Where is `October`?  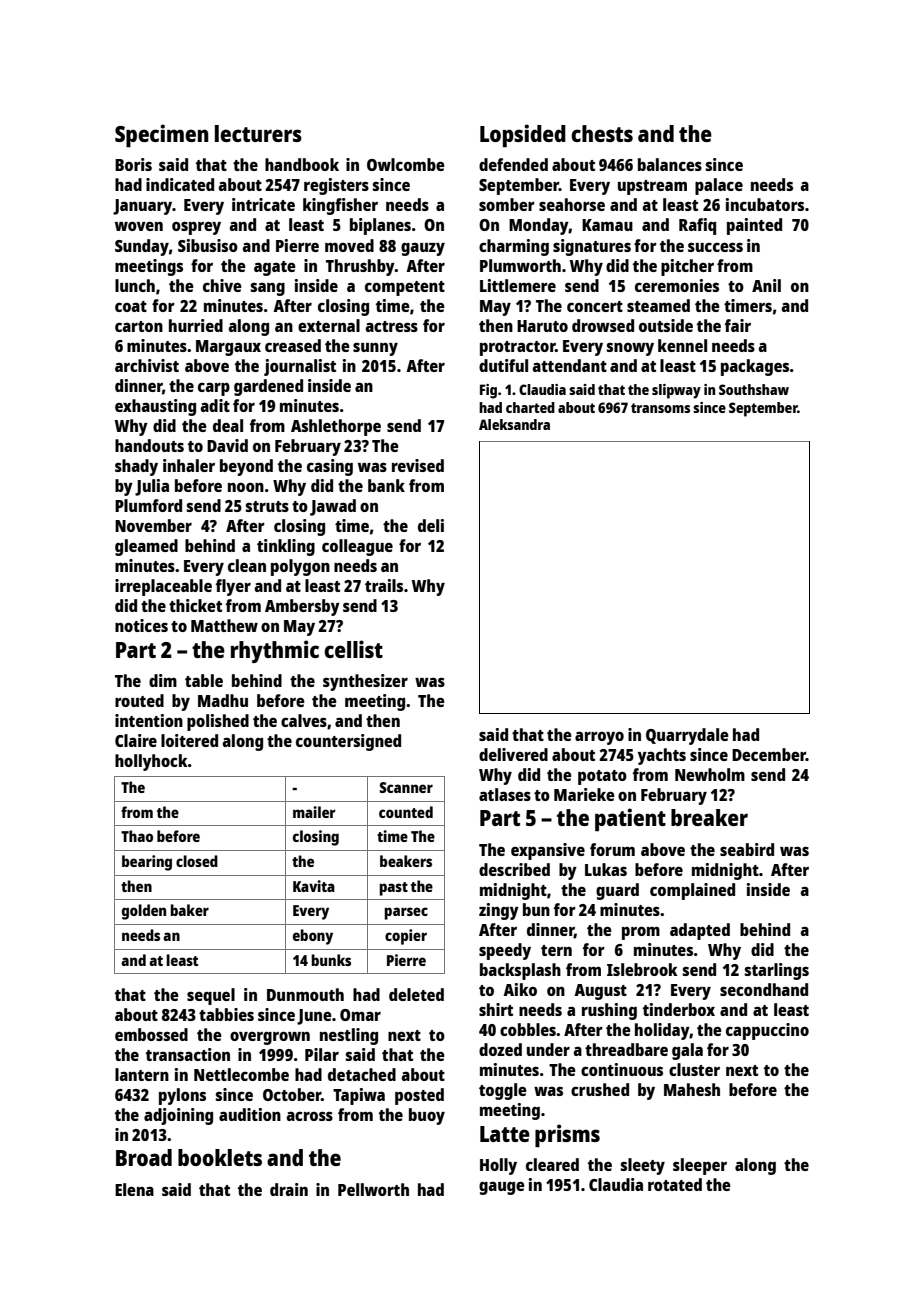 October is located at coordinates (292, 1094).
